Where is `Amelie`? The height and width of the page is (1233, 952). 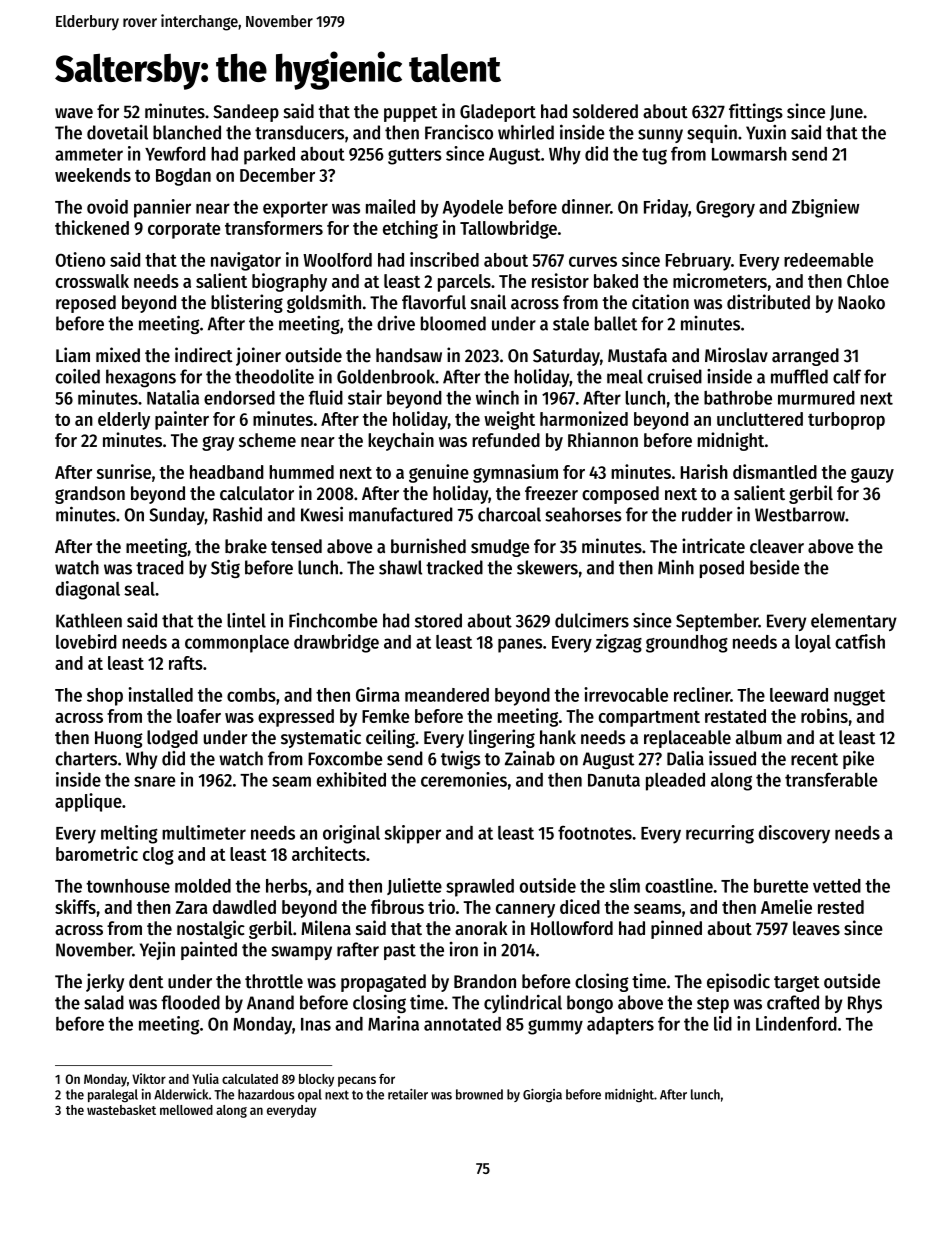 Amelie is located at coordinates (786, 906).
